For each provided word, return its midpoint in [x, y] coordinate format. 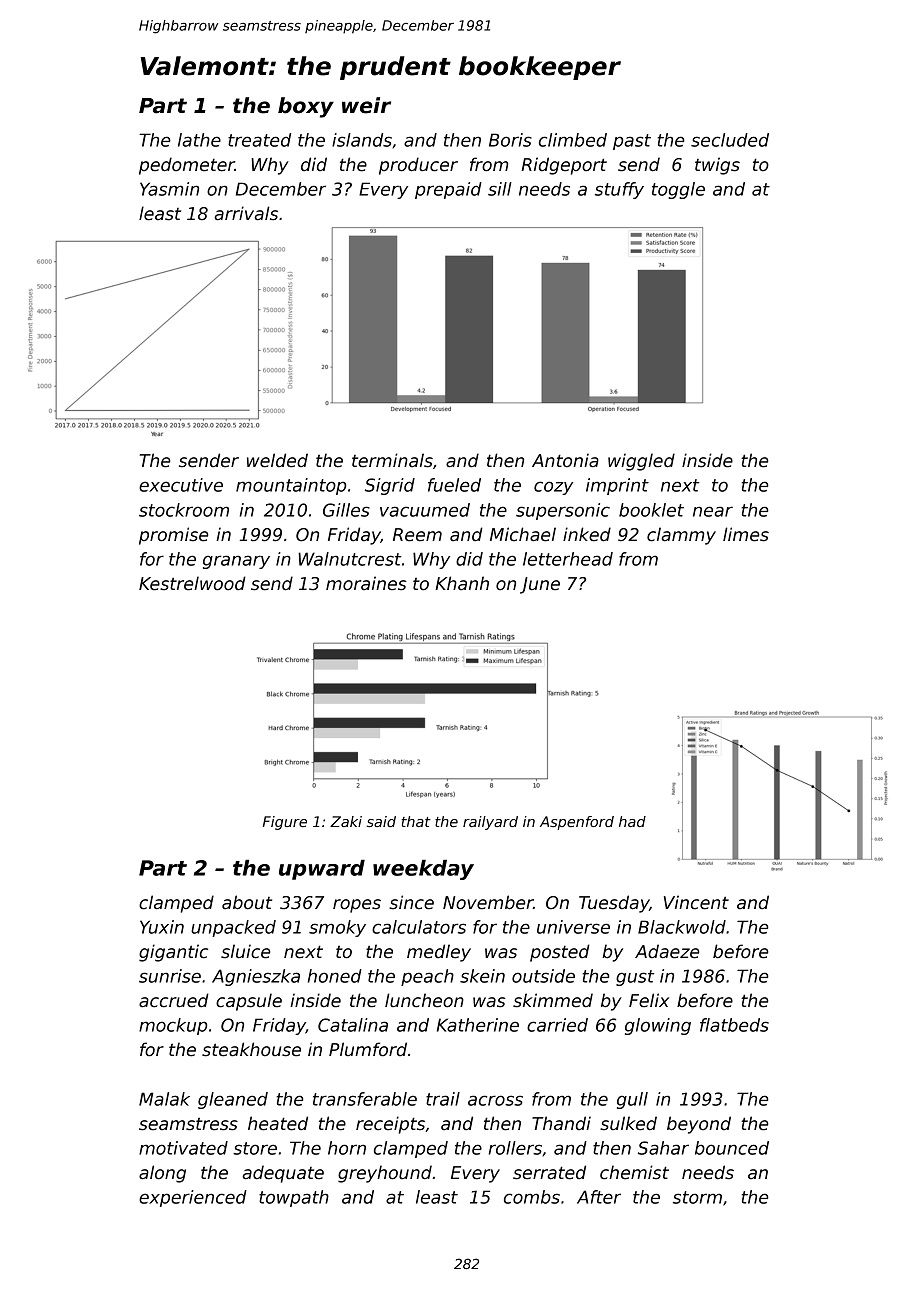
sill [500, 189]
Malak [164, 1099]
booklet [651, 510]
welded [277, 460]
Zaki [346, 821]
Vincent [696, 902]
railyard [490, 823]
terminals [392, 460]
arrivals [246, 213]
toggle [678, 190]
